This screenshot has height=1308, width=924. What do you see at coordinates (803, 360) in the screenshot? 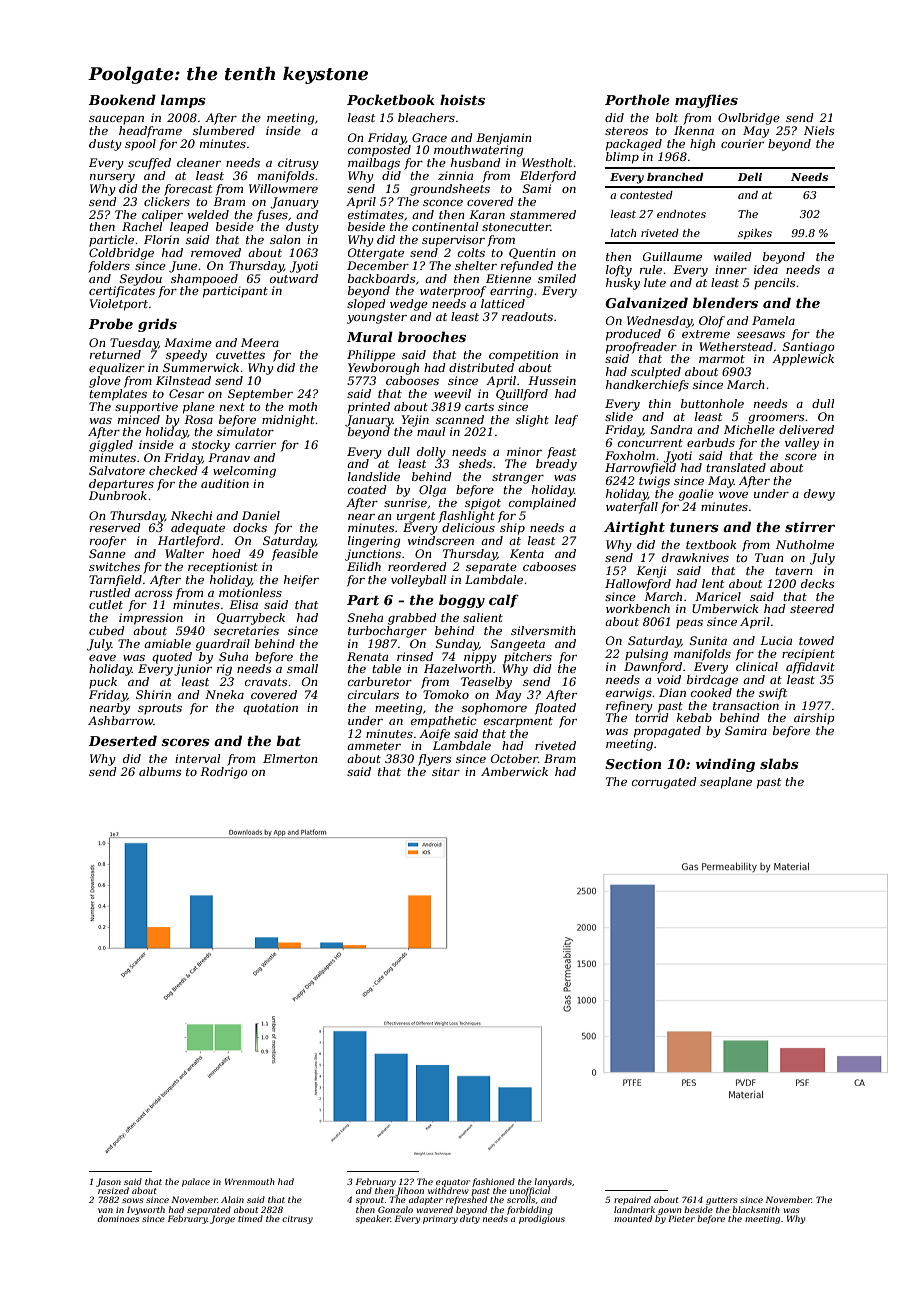
I see `Applewick` at bounding box center [803, 360].
